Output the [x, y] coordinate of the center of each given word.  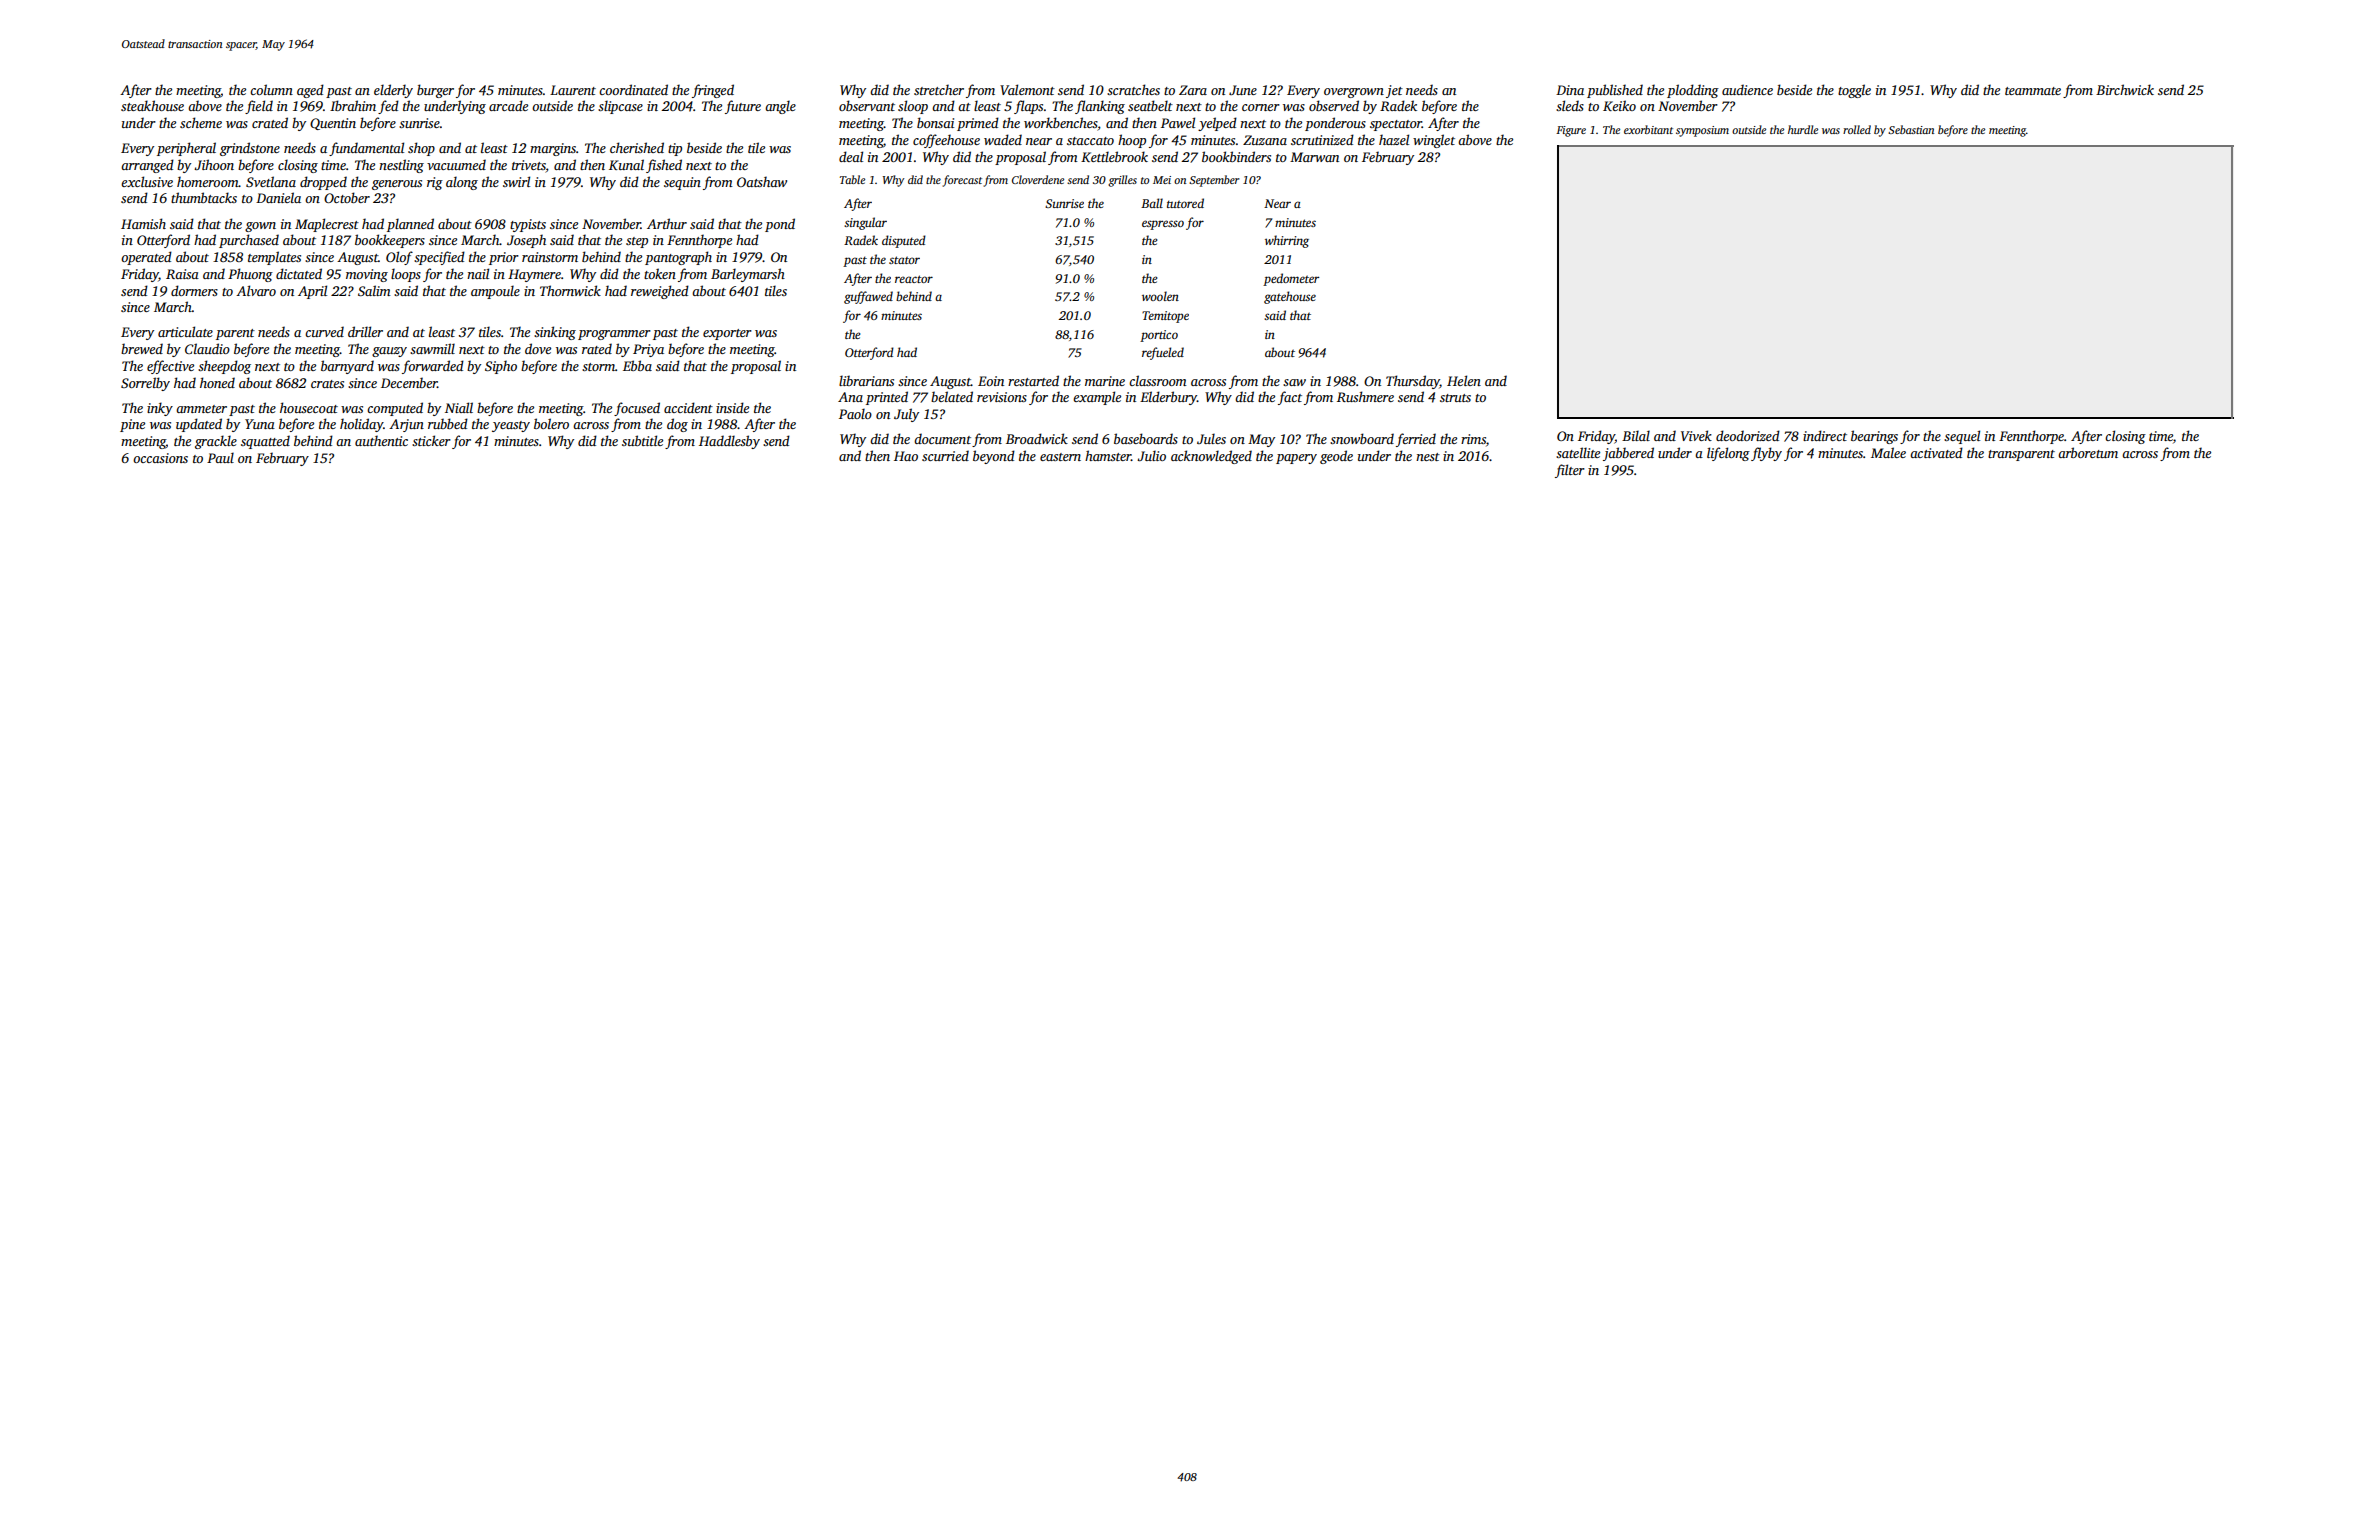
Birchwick [2125, 89]
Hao [906, 456]
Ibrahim [353, 105]
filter [1570, 471]
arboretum [2088, 452]
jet [1394, 91]
